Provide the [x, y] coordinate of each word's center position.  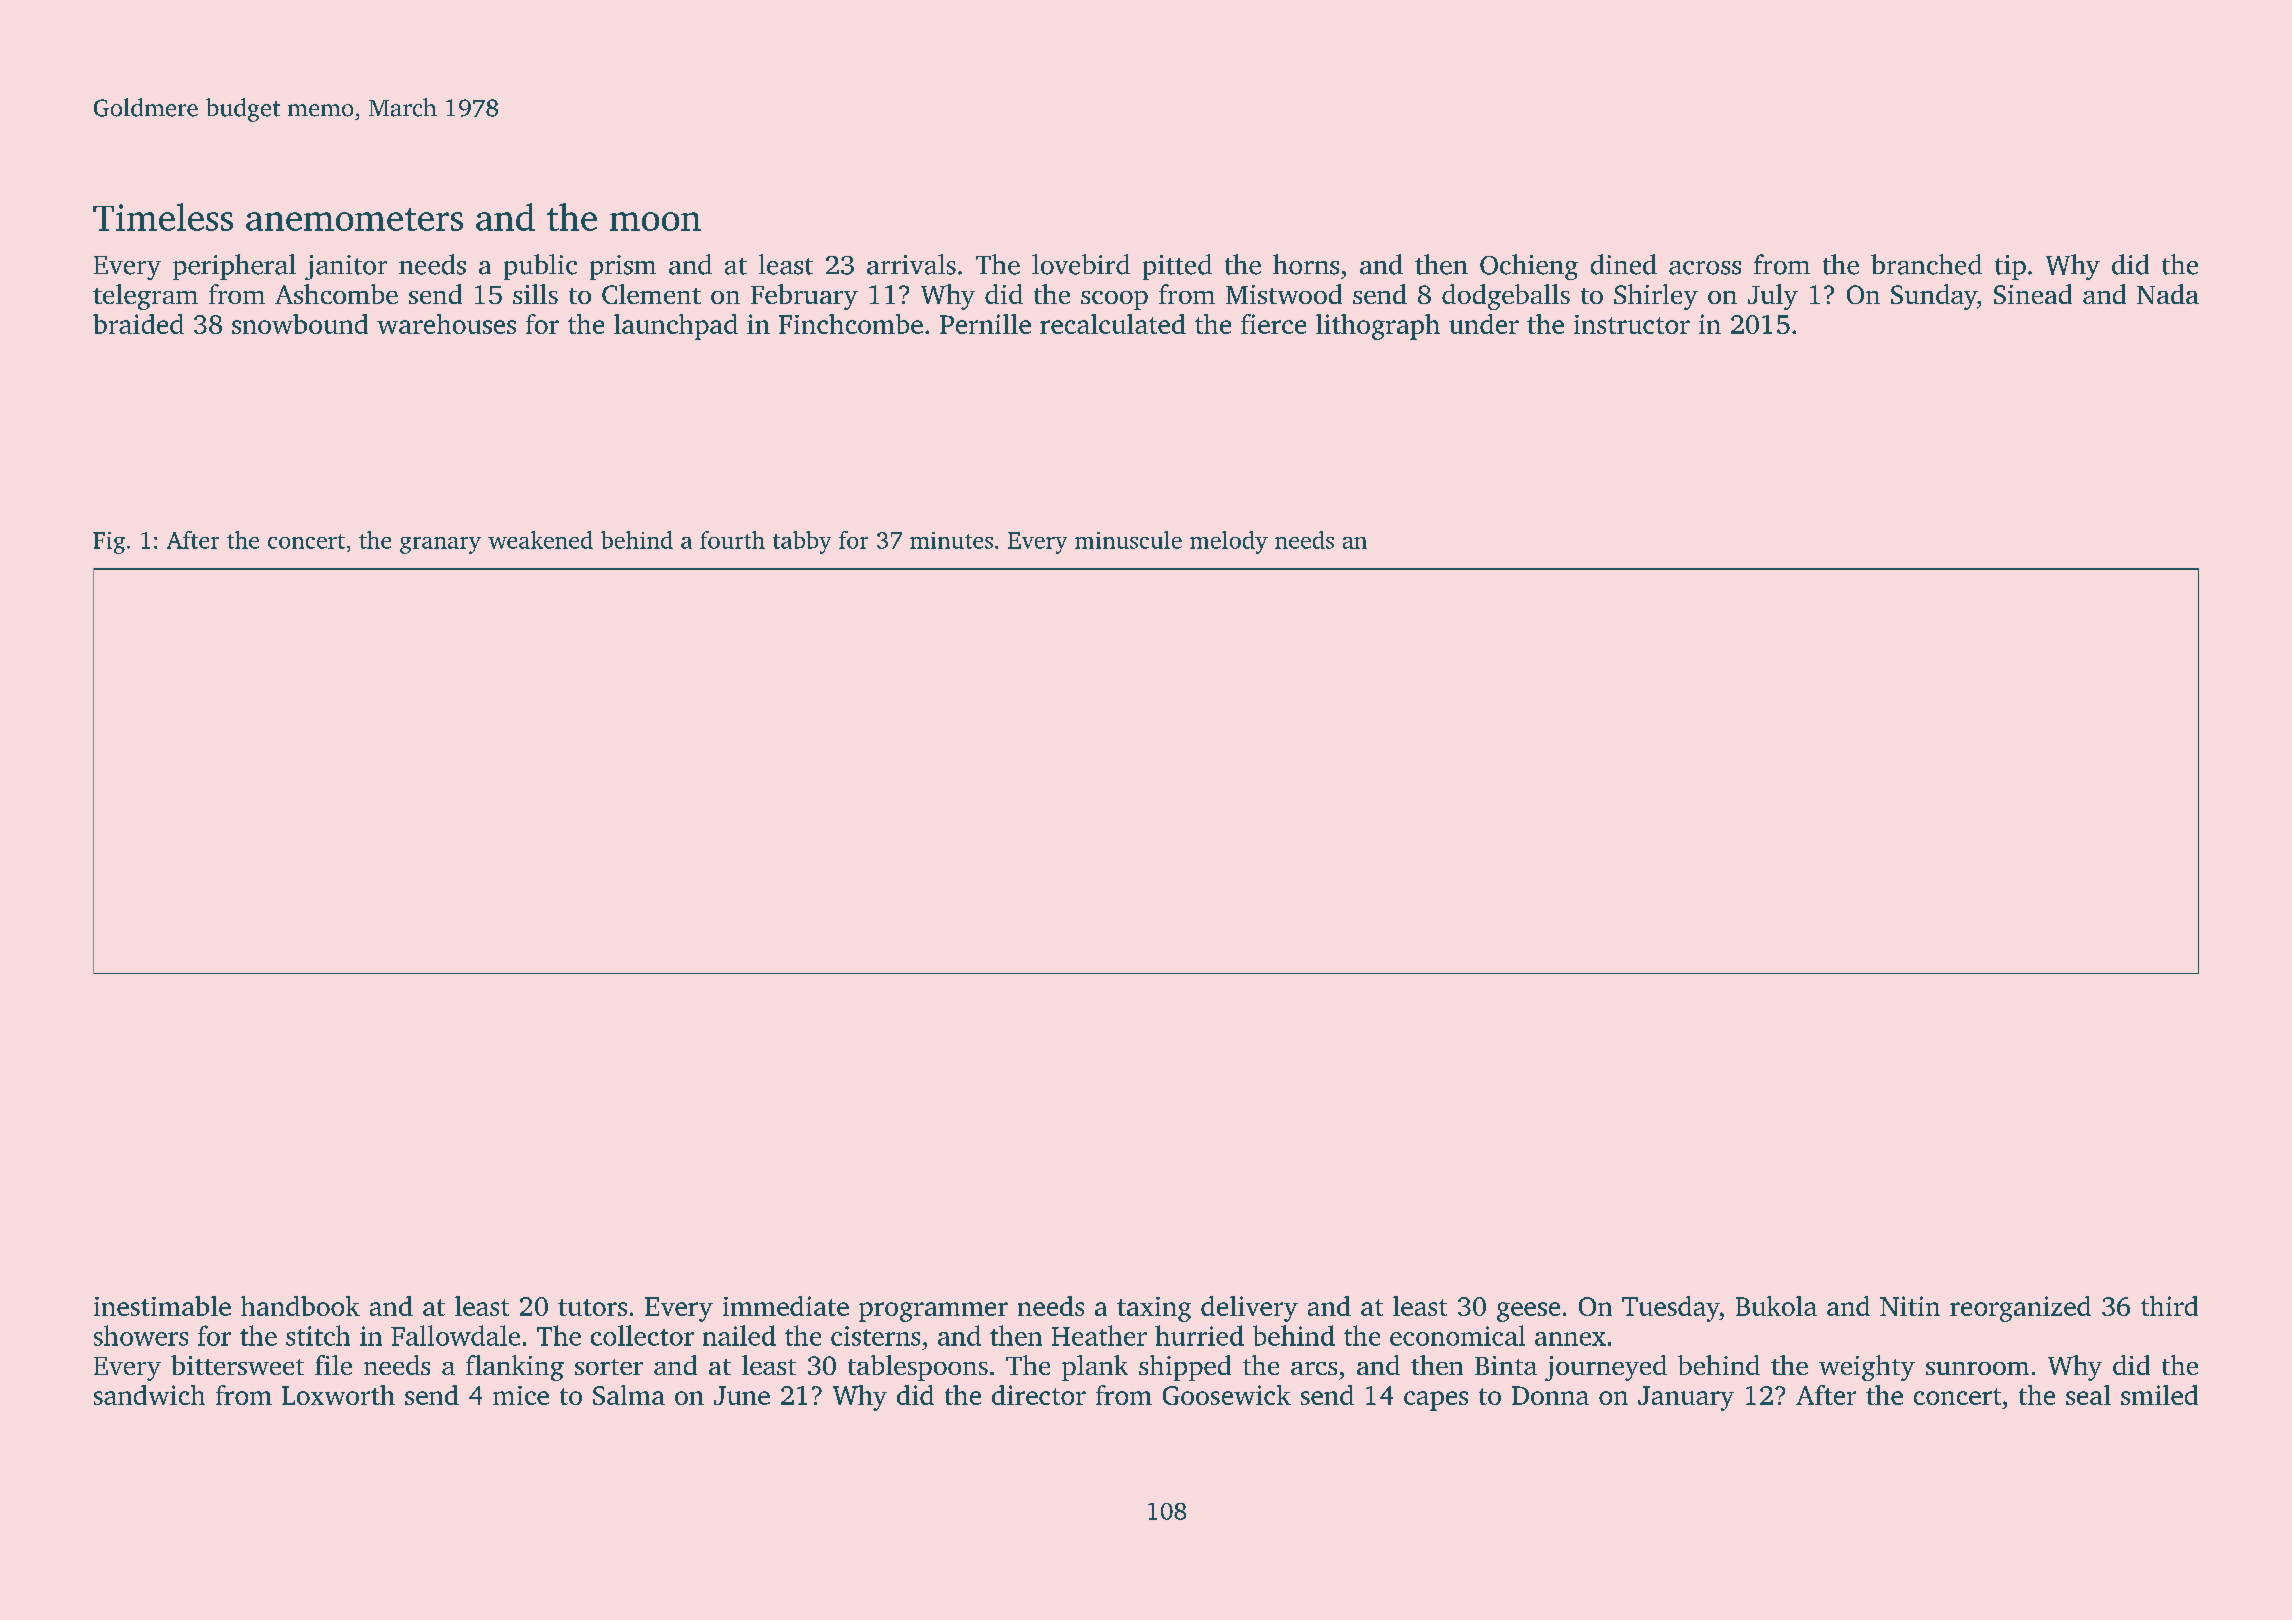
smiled [2159, 1395]
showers [141, 1335]
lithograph [1378, 327]
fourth [732, 540]
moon [655, 221]
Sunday [1934, 297]
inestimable [162, 1306]
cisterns [875, 1336]
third [2169, 1306]
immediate [786, 1306]
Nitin [1910, 1306]
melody [1229, 542]
